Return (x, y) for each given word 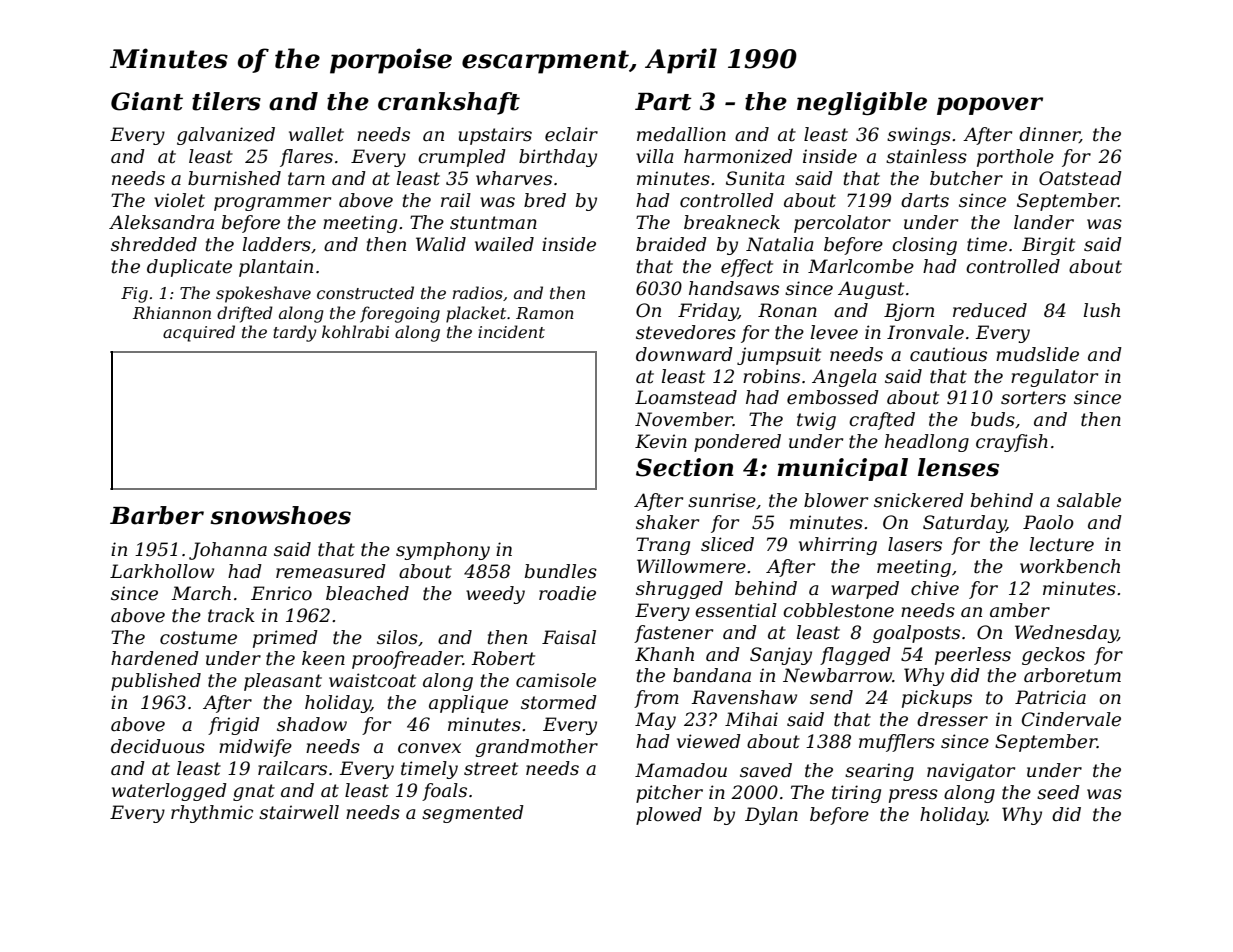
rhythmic (212, 814)
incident (511, 331)
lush (1102, 310)
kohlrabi (355, 331)
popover (990, 106)
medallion (681, 134)
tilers (226, 101)
